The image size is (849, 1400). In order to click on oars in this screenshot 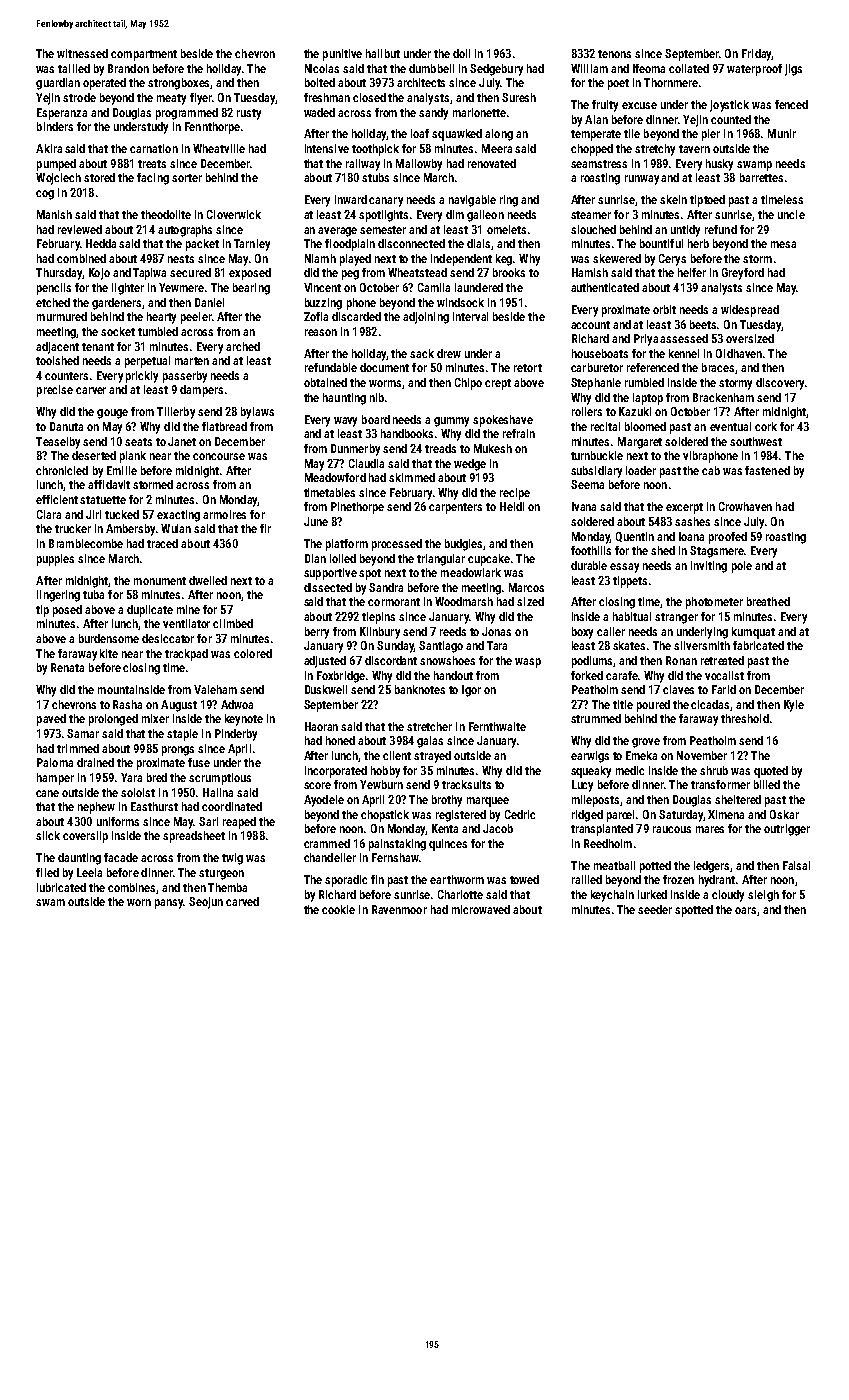, I will do `click(745, 910)`.
